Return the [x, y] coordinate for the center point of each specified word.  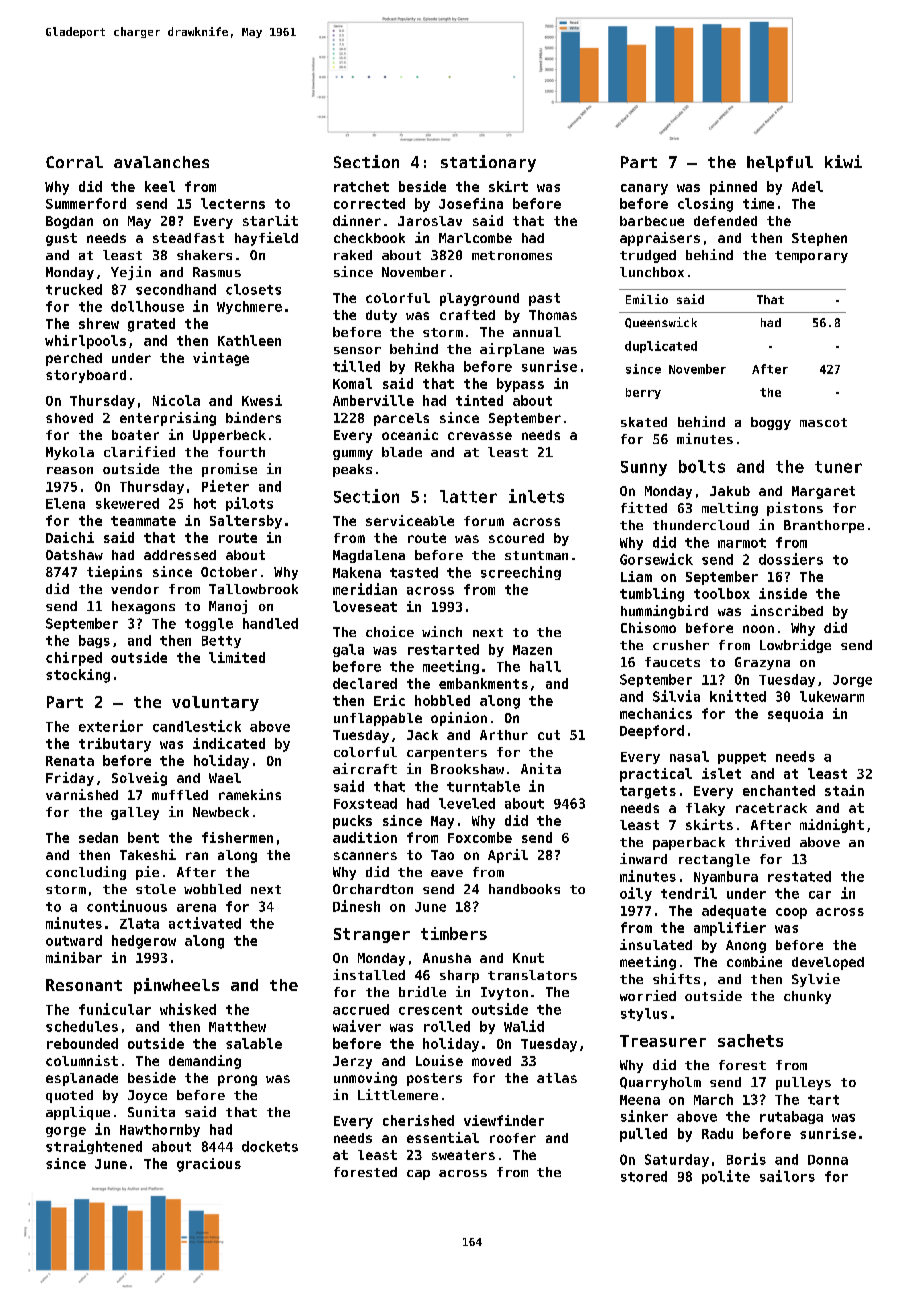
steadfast [188, 238]
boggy [771, 423]
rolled [447, 1026]
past [544, 299]
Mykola [70, 453]
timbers [454, 933]
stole [156, 889]
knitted [738, 696]
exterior [111, 726]
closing [705, 205]
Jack [422, 735]
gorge [66, 1132]
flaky [705, 809]
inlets [536, 496]
